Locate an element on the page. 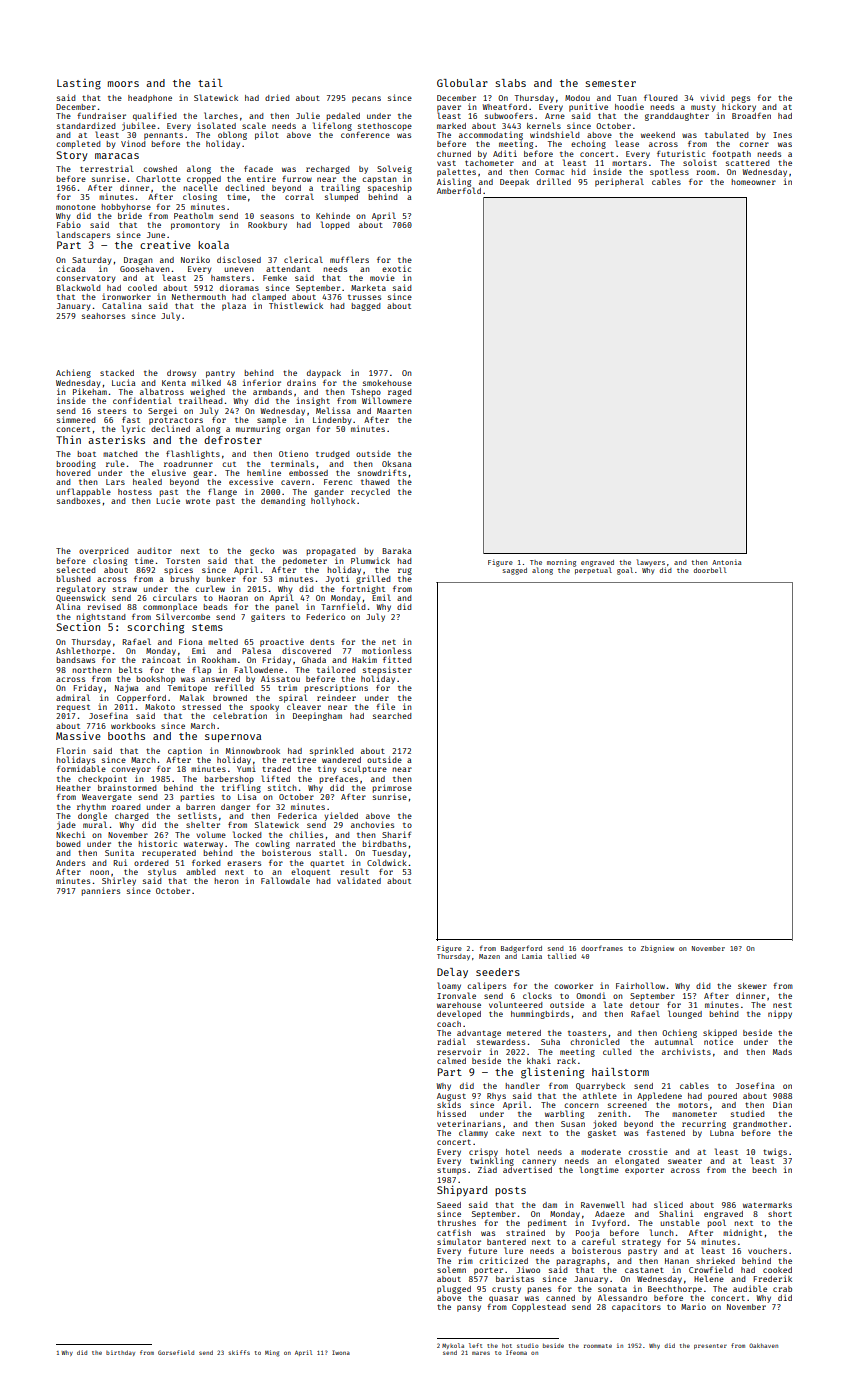 Image resolution: width=849 pixels, height=1400 pixels. Mazen is located at coordinates (489, 956).
